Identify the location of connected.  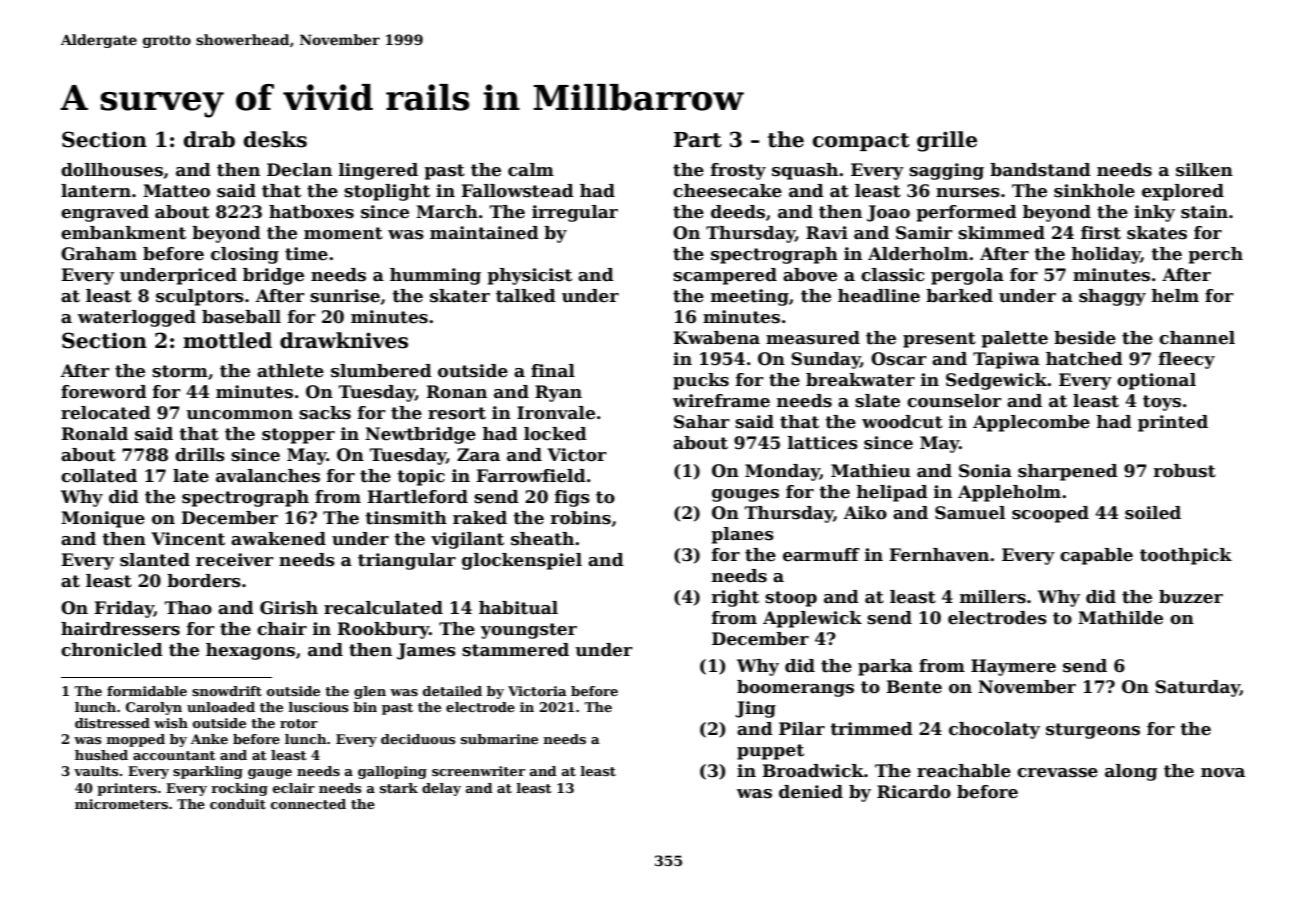
(308, 804).
